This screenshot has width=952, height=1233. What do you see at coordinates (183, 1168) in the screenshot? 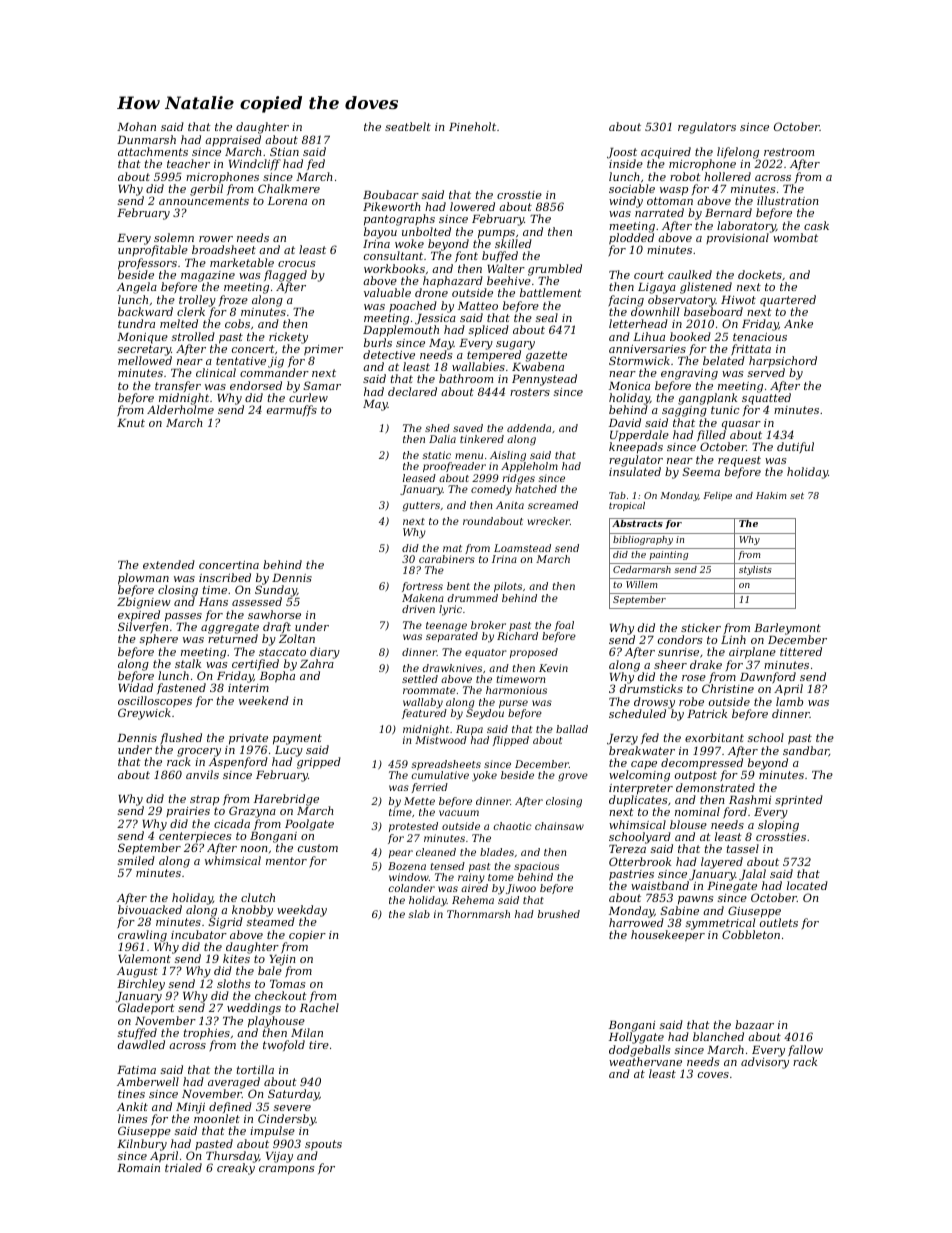
I see `trialed` at bounding box center [183, 1168].
